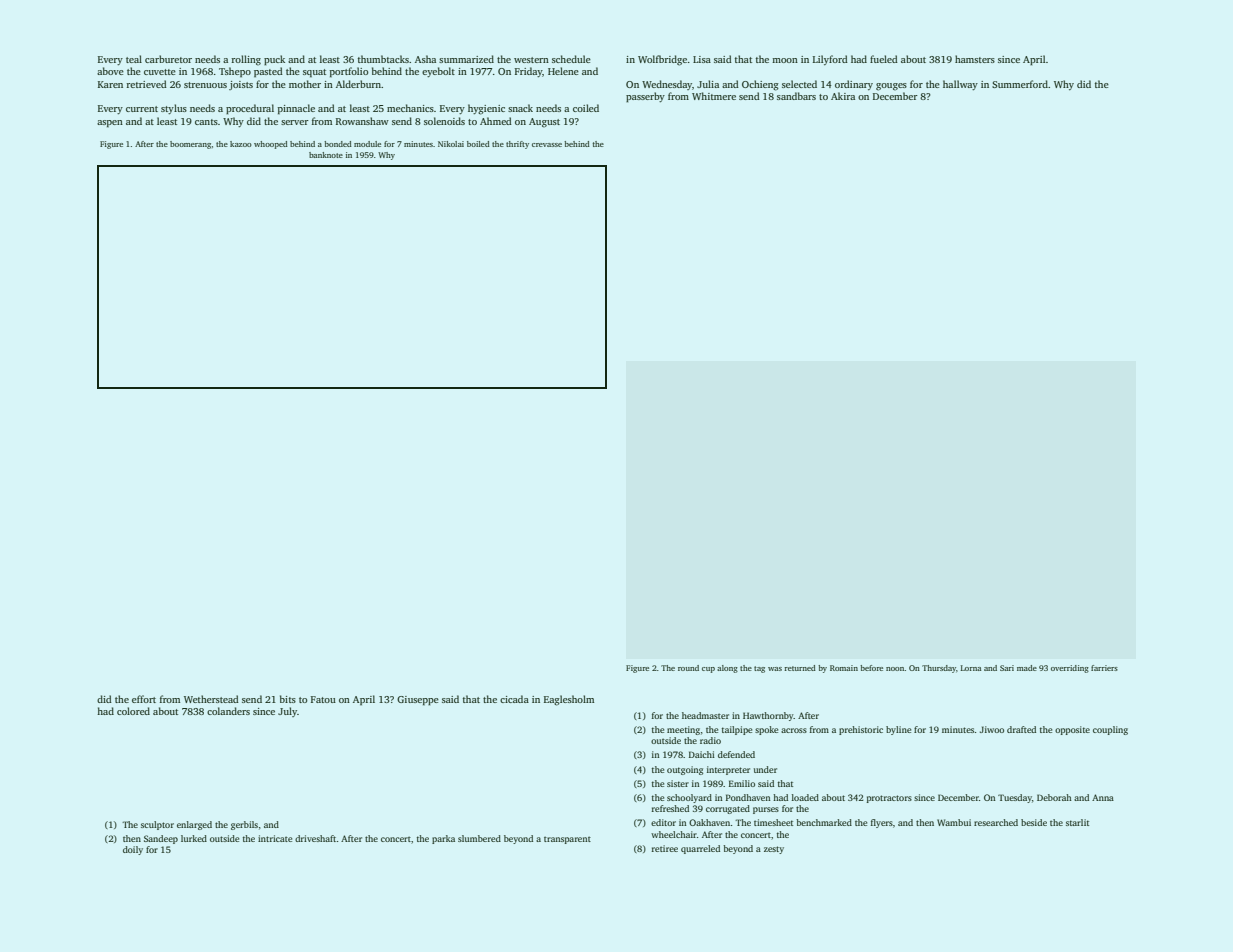  I want to click on starlit, so click(1077, 822).
